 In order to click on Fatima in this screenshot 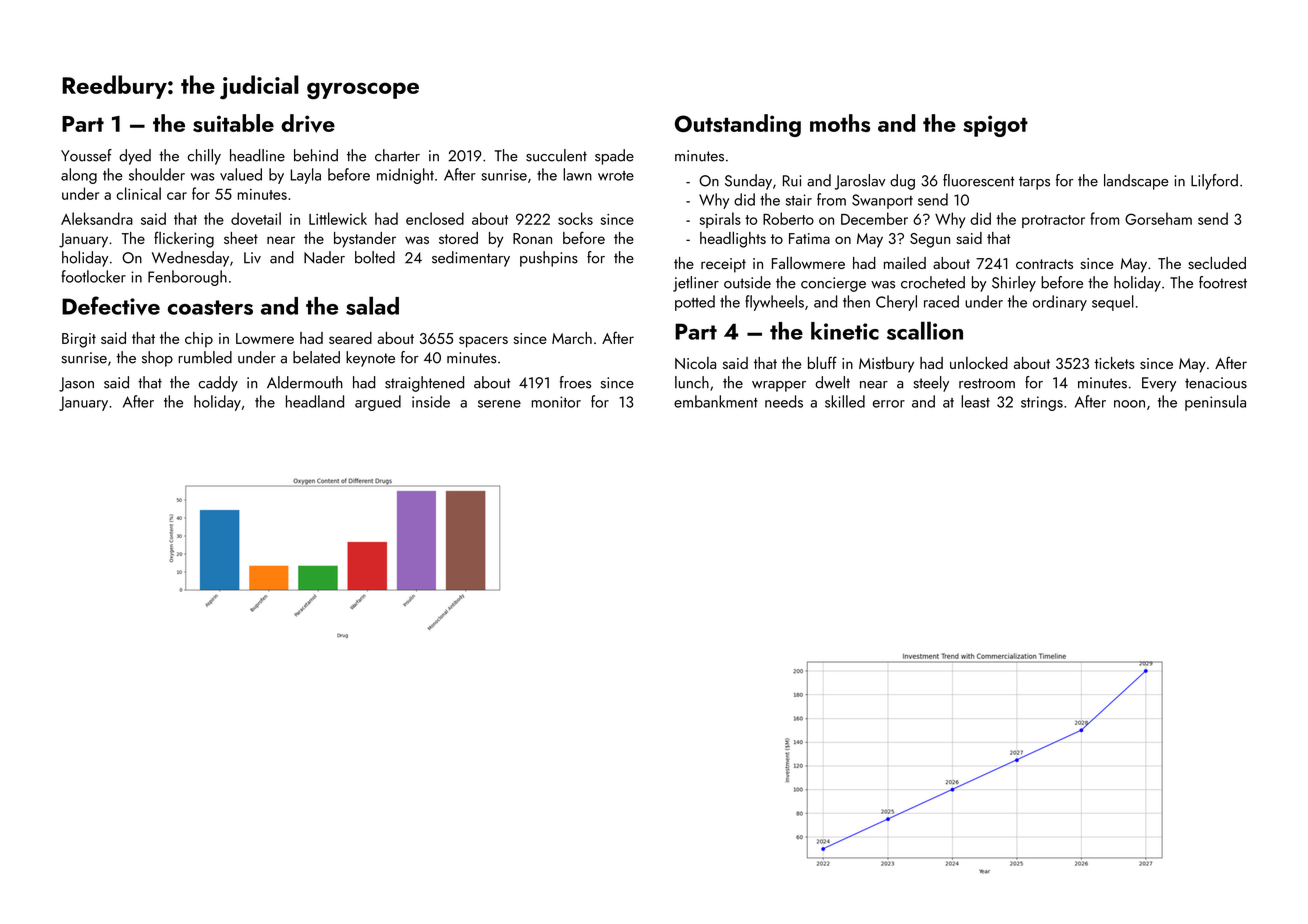, I will do `click(809, 238)`.
